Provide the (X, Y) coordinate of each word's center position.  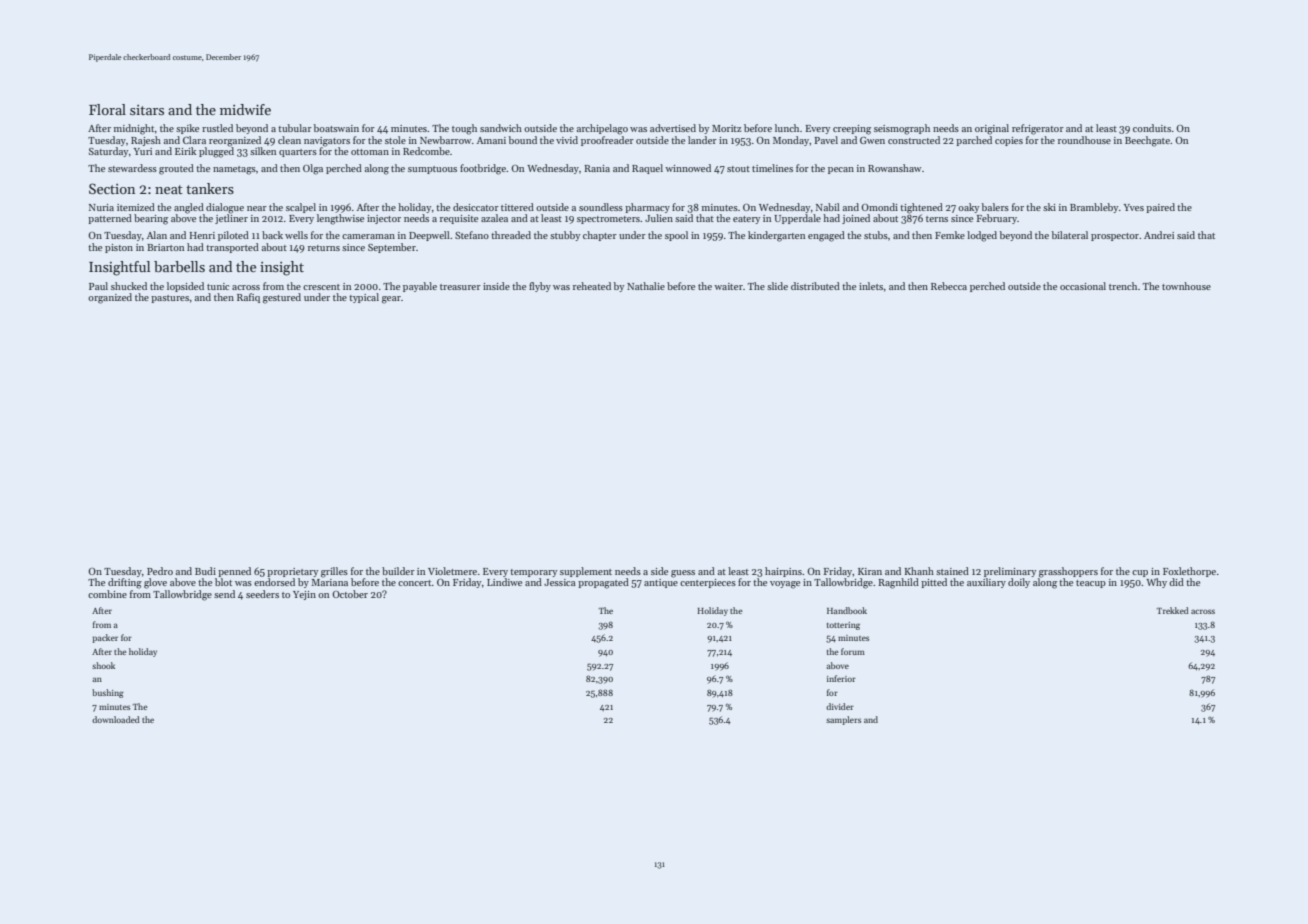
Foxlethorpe (1189, 572)
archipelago (602, 129)
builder (398, 571)
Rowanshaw (894, 168)
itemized (136, 207)
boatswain (336, 128)
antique (661, 583)
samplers (843, 720)
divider (840, 706)
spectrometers (608, 220)
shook (103, 665)
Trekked (1173, 610)
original (992, 129)
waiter (728, 286)
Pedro (160, 571)
